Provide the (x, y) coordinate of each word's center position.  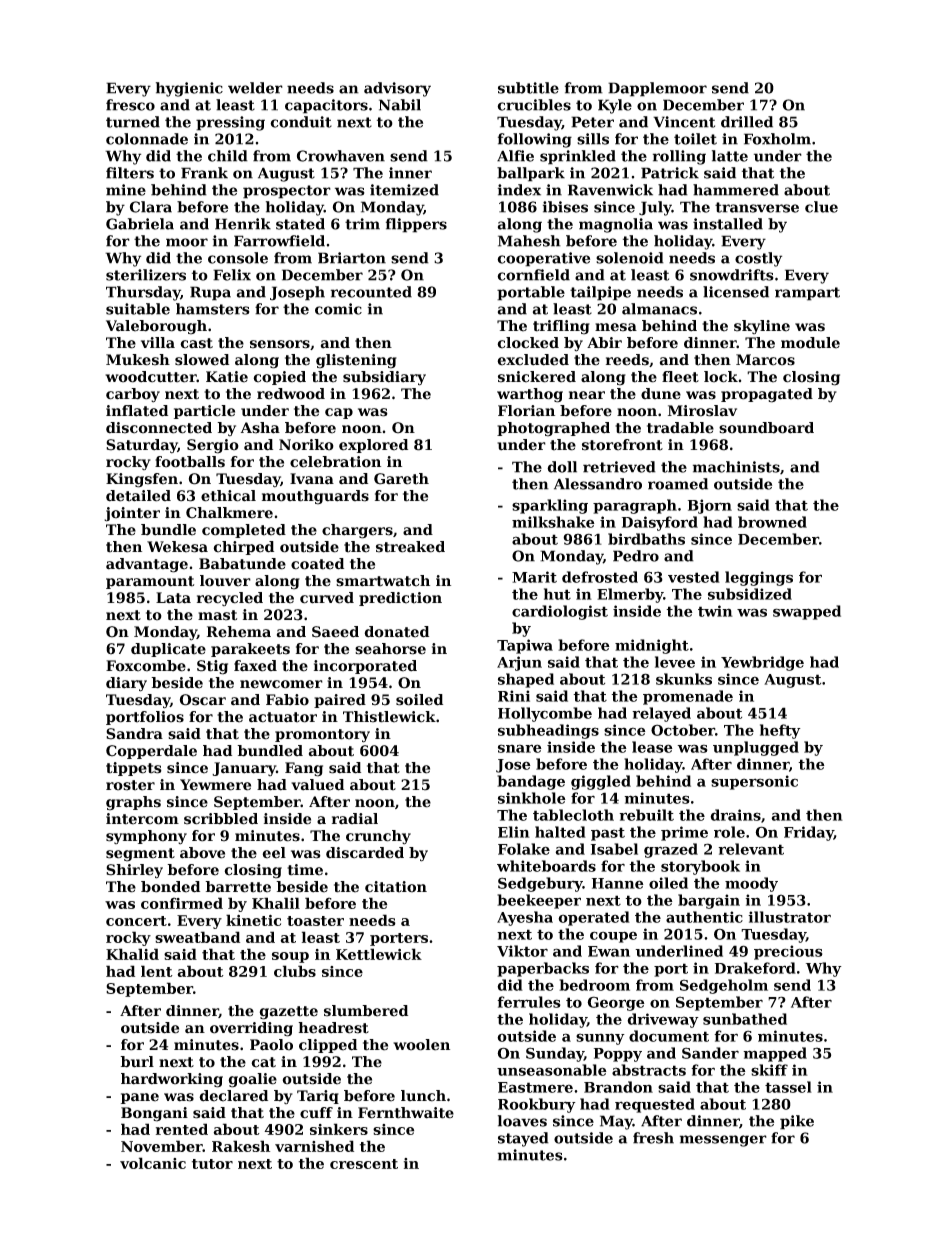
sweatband (197, 937)
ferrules (529, 1002)
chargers (357, 531)
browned (772, 522)
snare (520, 748)
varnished (314, 1146)
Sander (710, 1053)
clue (821, 207)
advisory (397, 89)
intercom (142, 819)
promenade (688, 697)
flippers (416, 225)
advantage (147, 565)
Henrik (243, 224)
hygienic (189, 89)
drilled (747, 122)
